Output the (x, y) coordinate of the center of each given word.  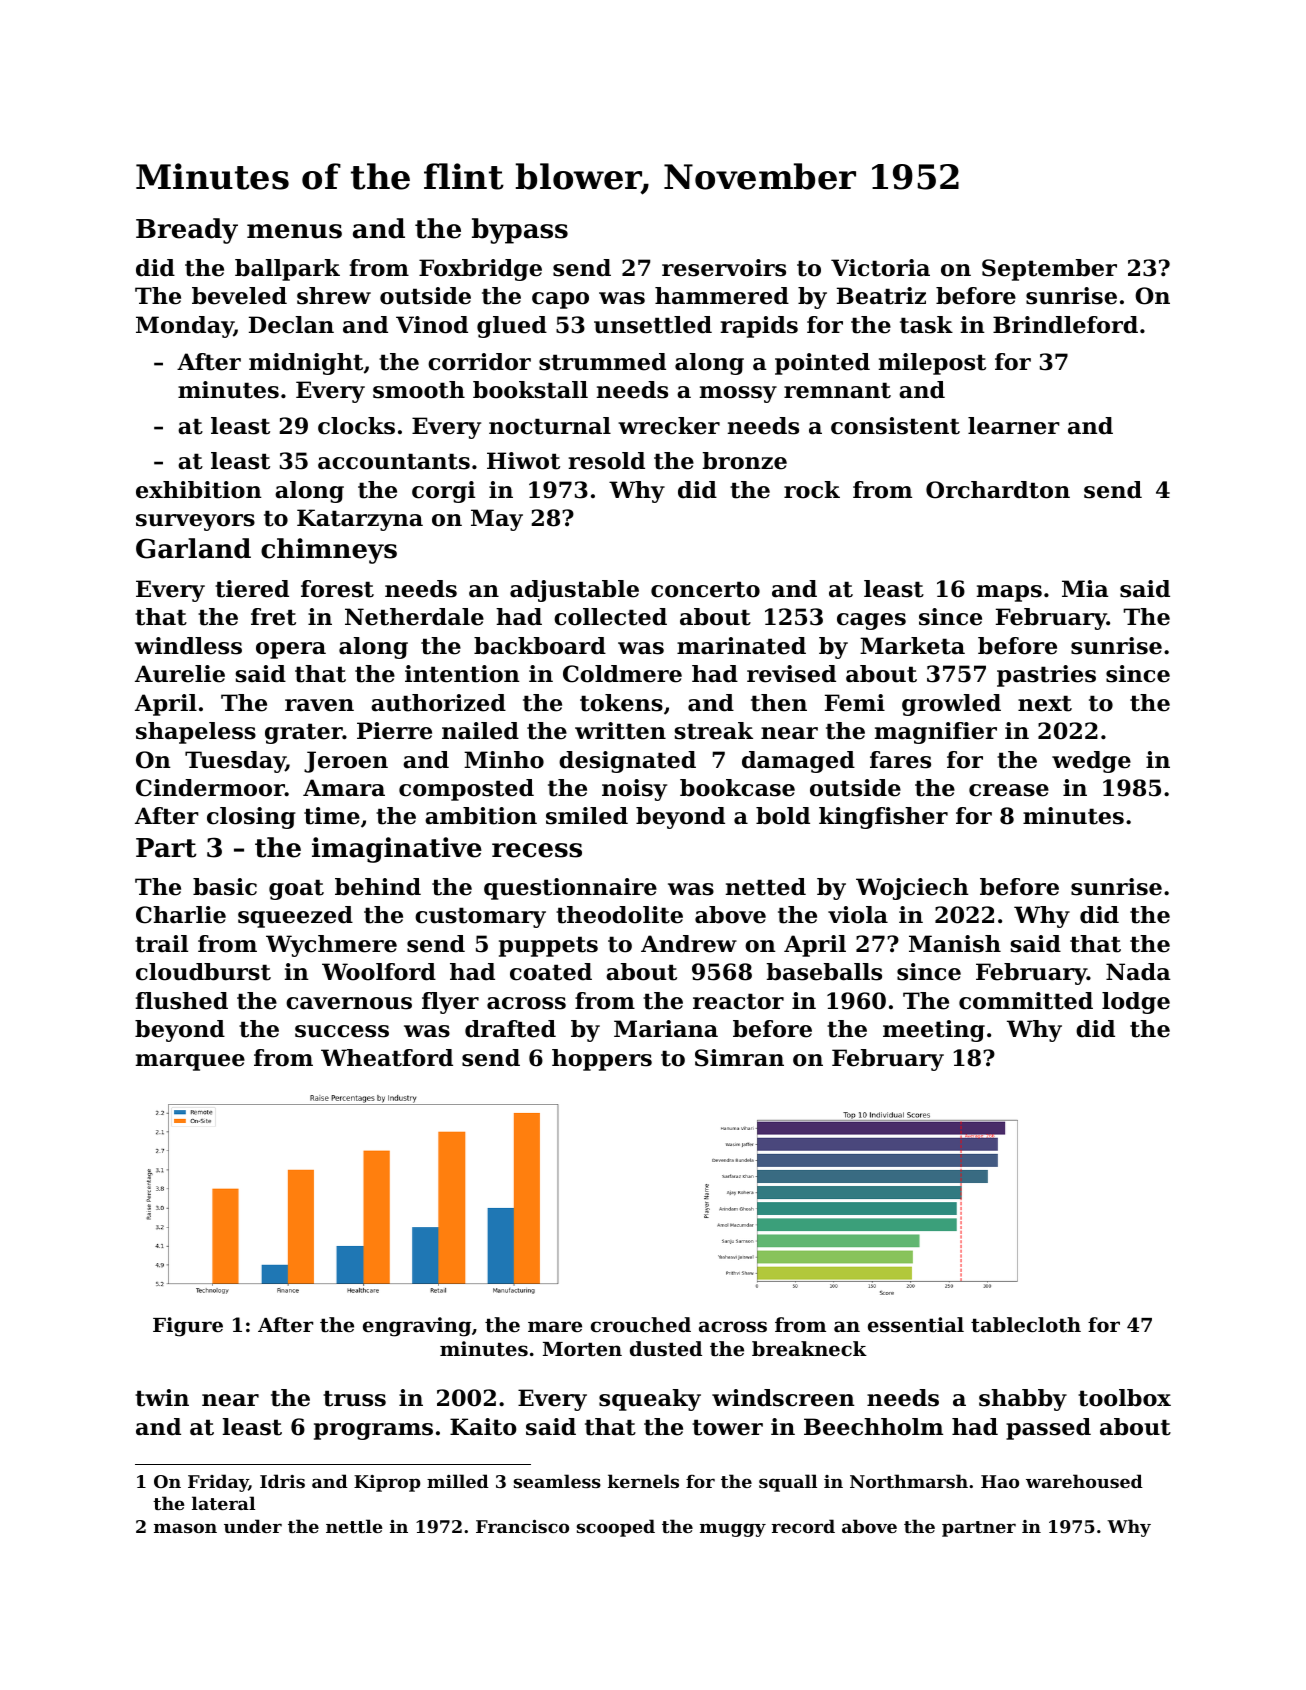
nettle (354, 1526)
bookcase (737, 788)
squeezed (295, 917)
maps (1009, 593)
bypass (520, 231)
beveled (239, 296)
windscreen (783, 1398)
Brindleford (1065, 325)
